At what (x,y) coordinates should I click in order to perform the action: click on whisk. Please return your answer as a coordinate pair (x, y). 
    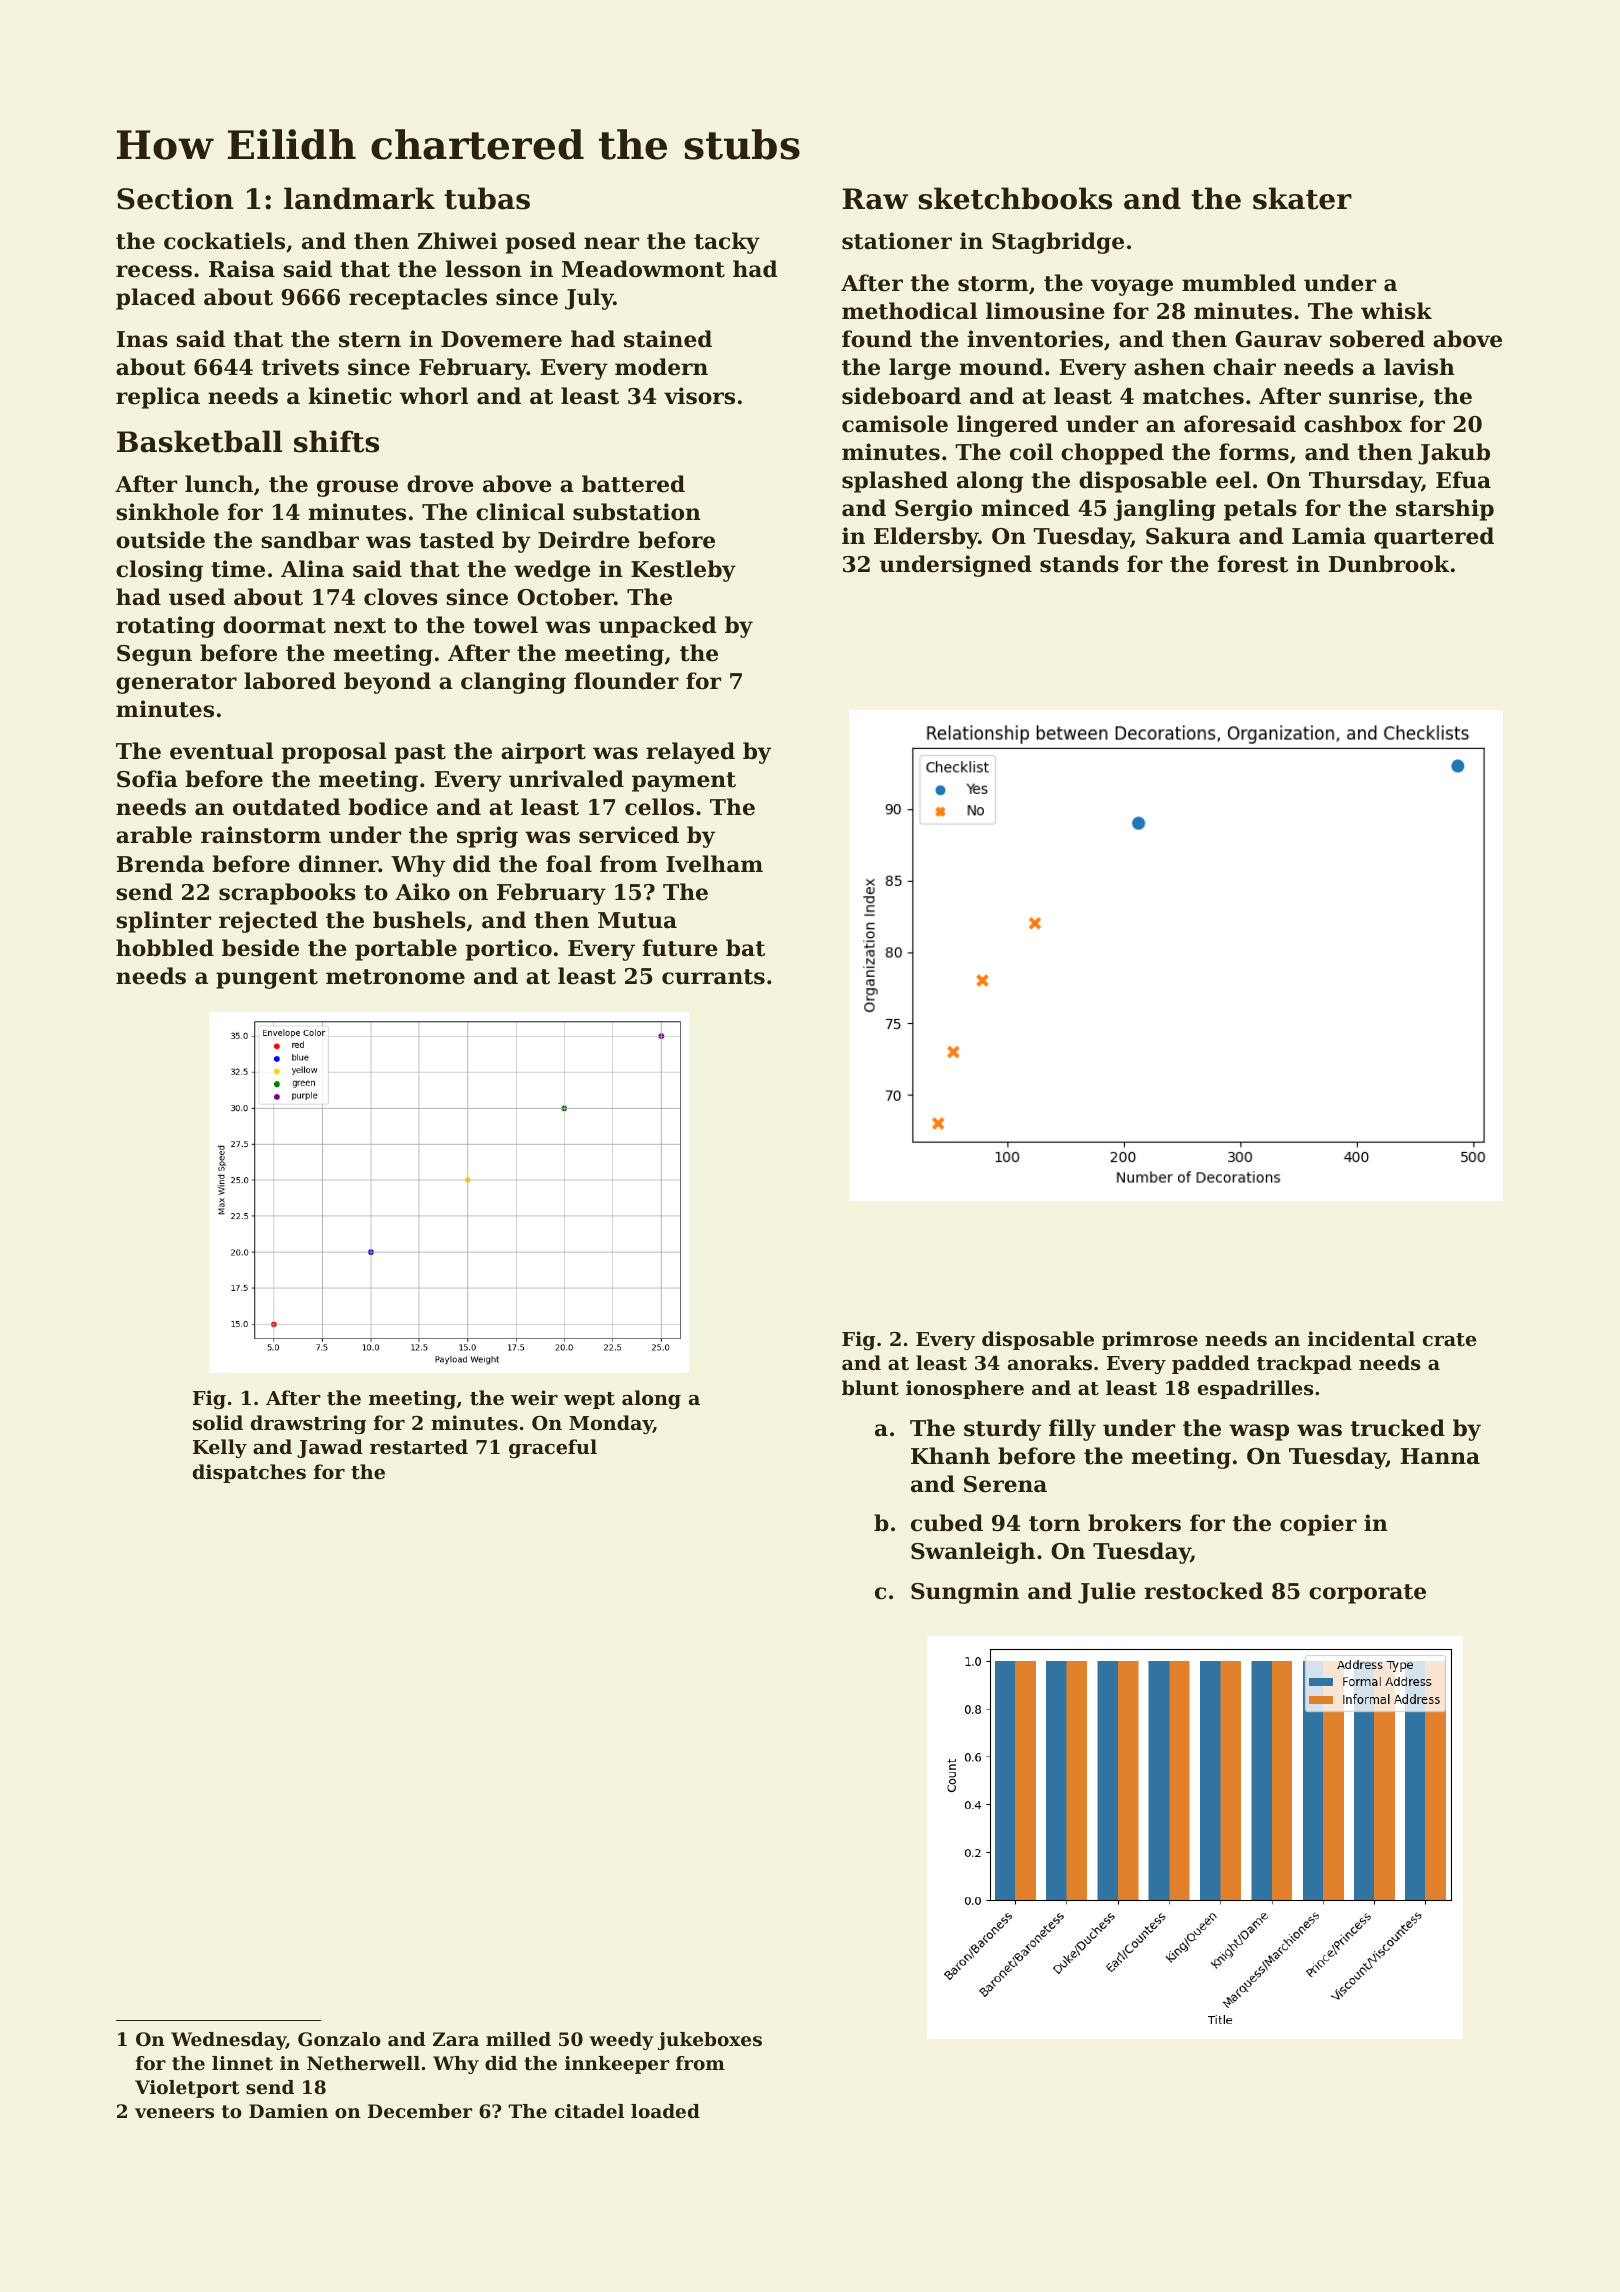
    Looking at the image, I should click on (1396, 311).
